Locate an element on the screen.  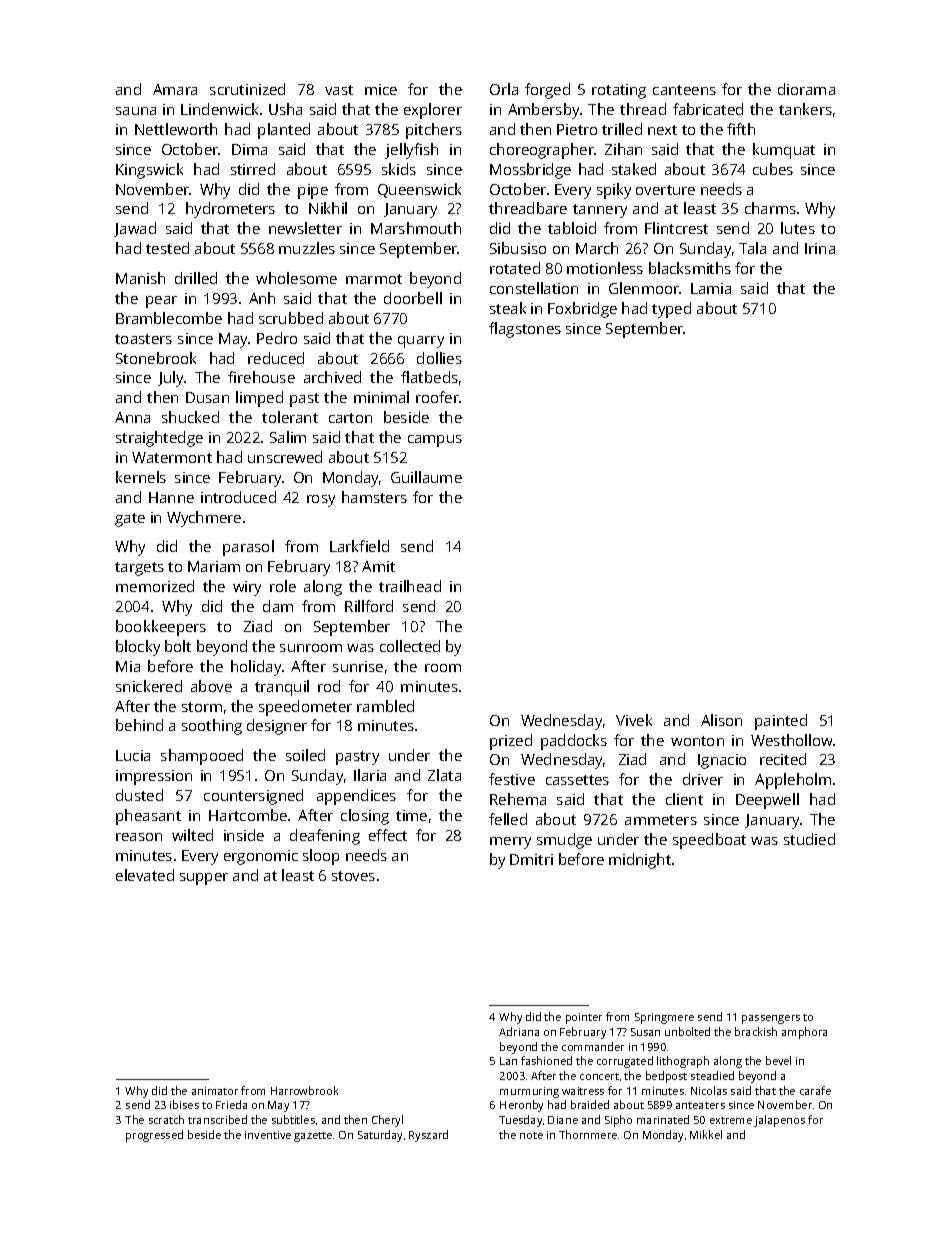
blocky is located at coordinates (138, 648).
